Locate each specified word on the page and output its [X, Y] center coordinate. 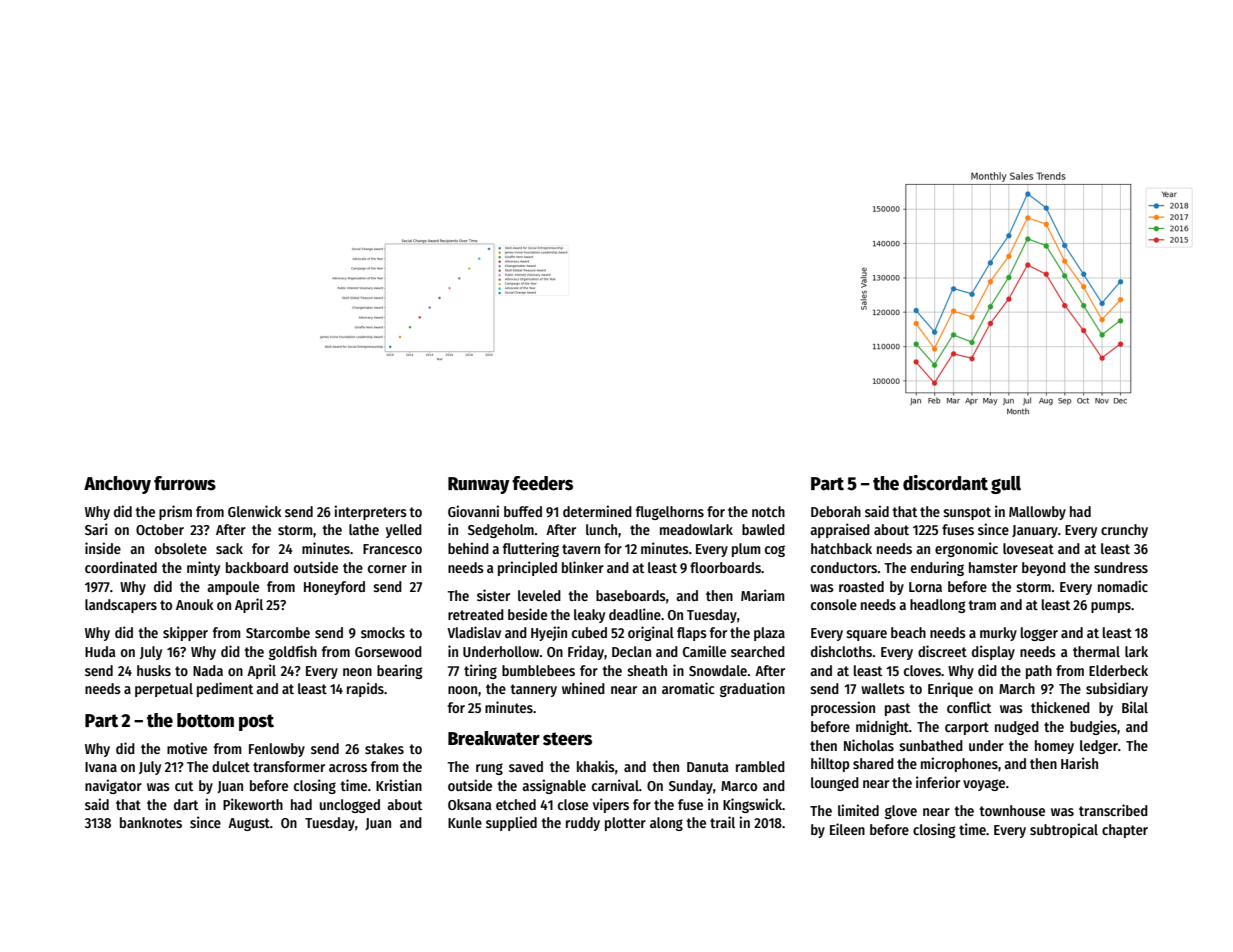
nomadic [1123, 586]
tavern [581, 549]
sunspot [967, 513]
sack [229, 548]
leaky [589, 616]
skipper [185, 633]
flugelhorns [670, 513]
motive [187, 748]
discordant [945, 483]
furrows [185, 483]
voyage [984, 785]
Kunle [465, 822]
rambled [760, 766]
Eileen [847, 829]
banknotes [151, 822]
